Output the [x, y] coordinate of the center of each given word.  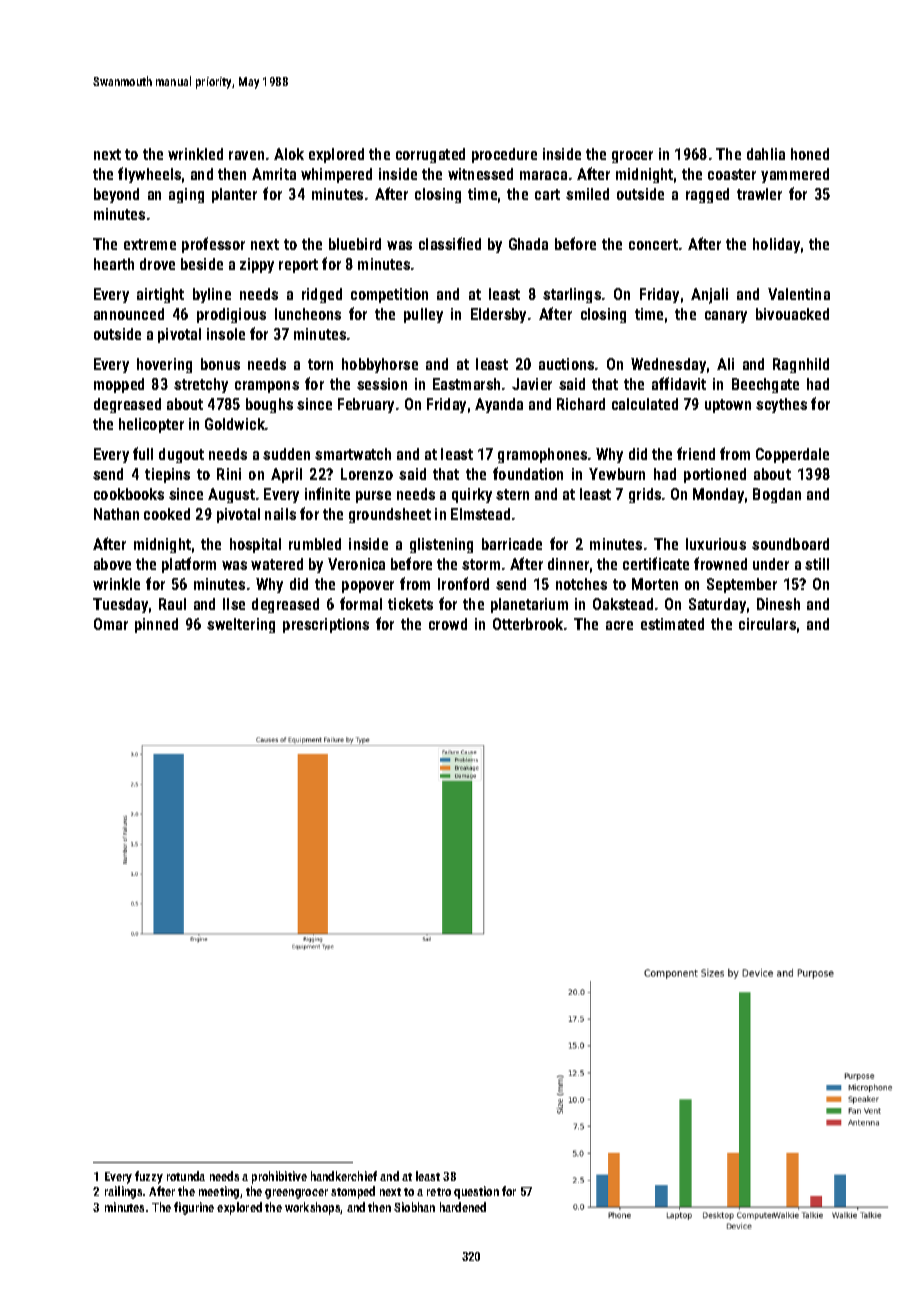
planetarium [529, 605]
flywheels [149, 175]
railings [123, 1192]
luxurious [716, 544]
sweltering [241, 625]
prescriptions [326, 625]
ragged [707, 195]
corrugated [430, 155]
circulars [767, 624]
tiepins [167, 475]
